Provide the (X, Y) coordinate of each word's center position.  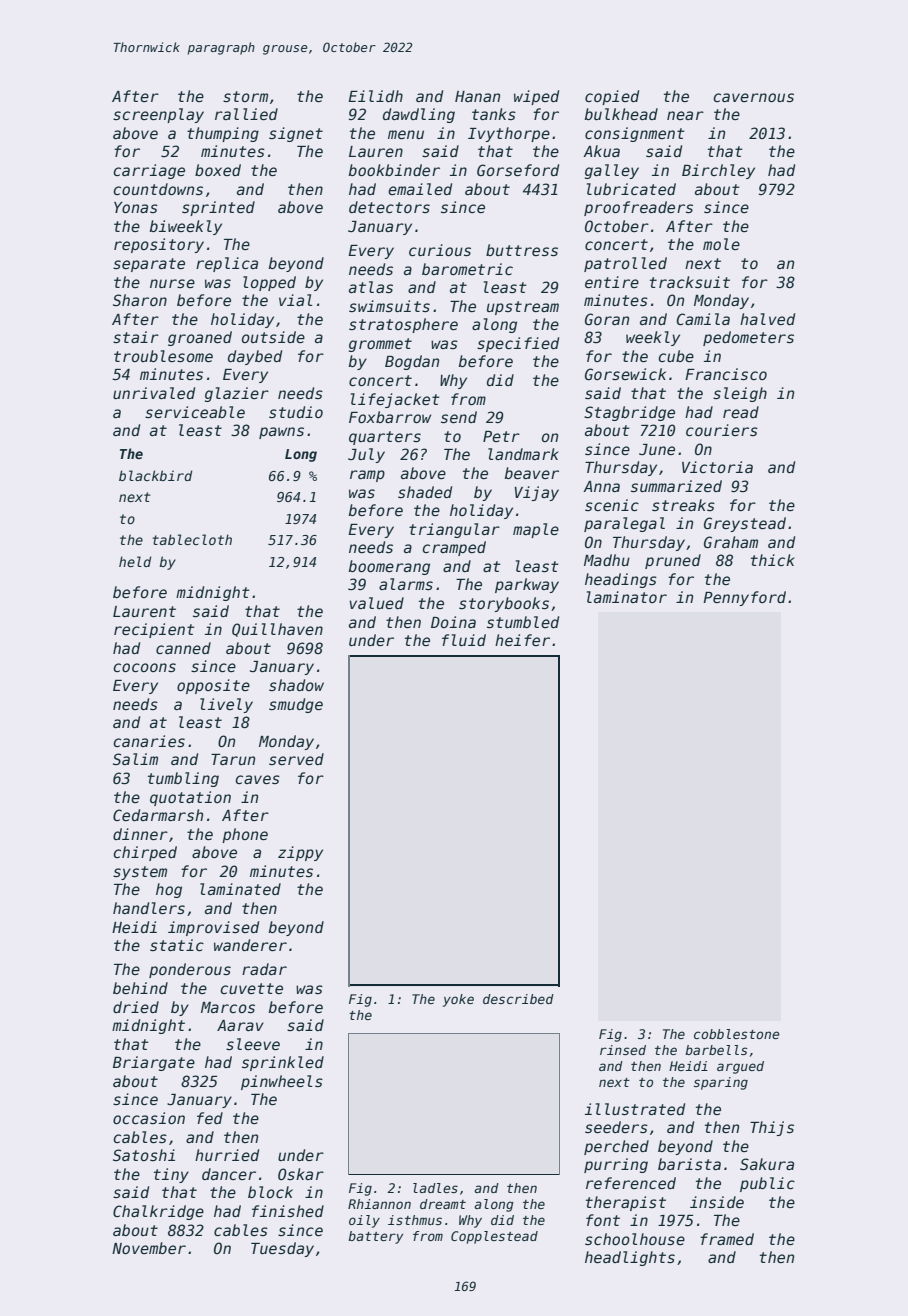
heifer (522, 640)
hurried (227, 1155)
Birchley (718, 171)
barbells (716, 1050)
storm (245, 96)
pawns (281, 433)
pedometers (748, 338)
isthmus (415, 1220)
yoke (458, 1000)
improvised (213, 928)
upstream (523, 308)
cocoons (144, 667)
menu (406, 134)
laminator (627, 597)
